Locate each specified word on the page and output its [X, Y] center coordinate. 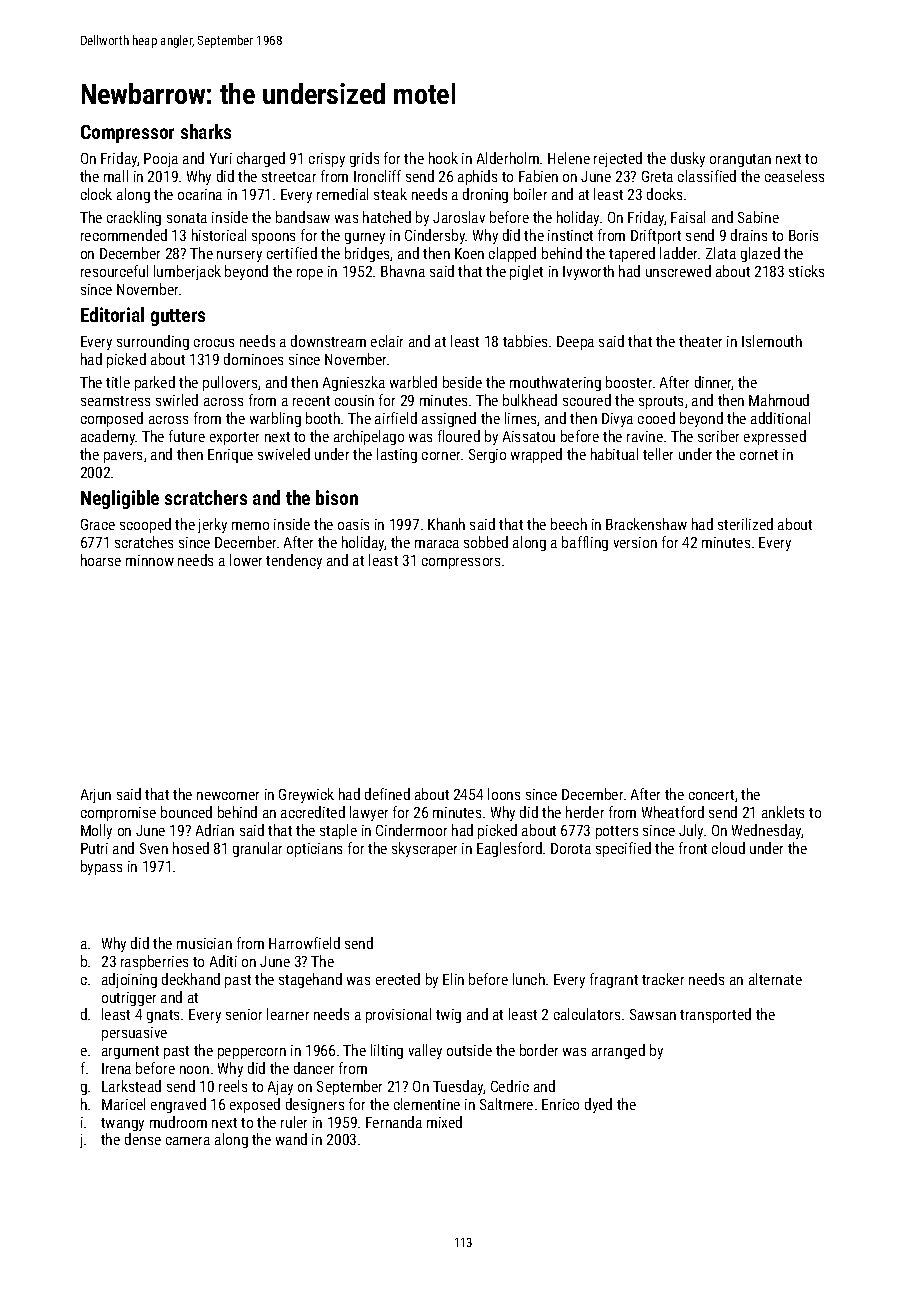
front [693, 848]
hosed [191, 848]
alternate [775, 979]
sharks [206, 131]
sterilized [745, 524]
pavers [123, 457]
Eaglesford [509, 849]
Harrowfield [304, 943]
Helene [569, 158]
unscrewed [678, 271]
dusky [688, 159]
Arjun [96, 796]
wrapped [536, 455]
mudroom [178, 1122]
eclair [387, 341]
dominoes [253, 359]
